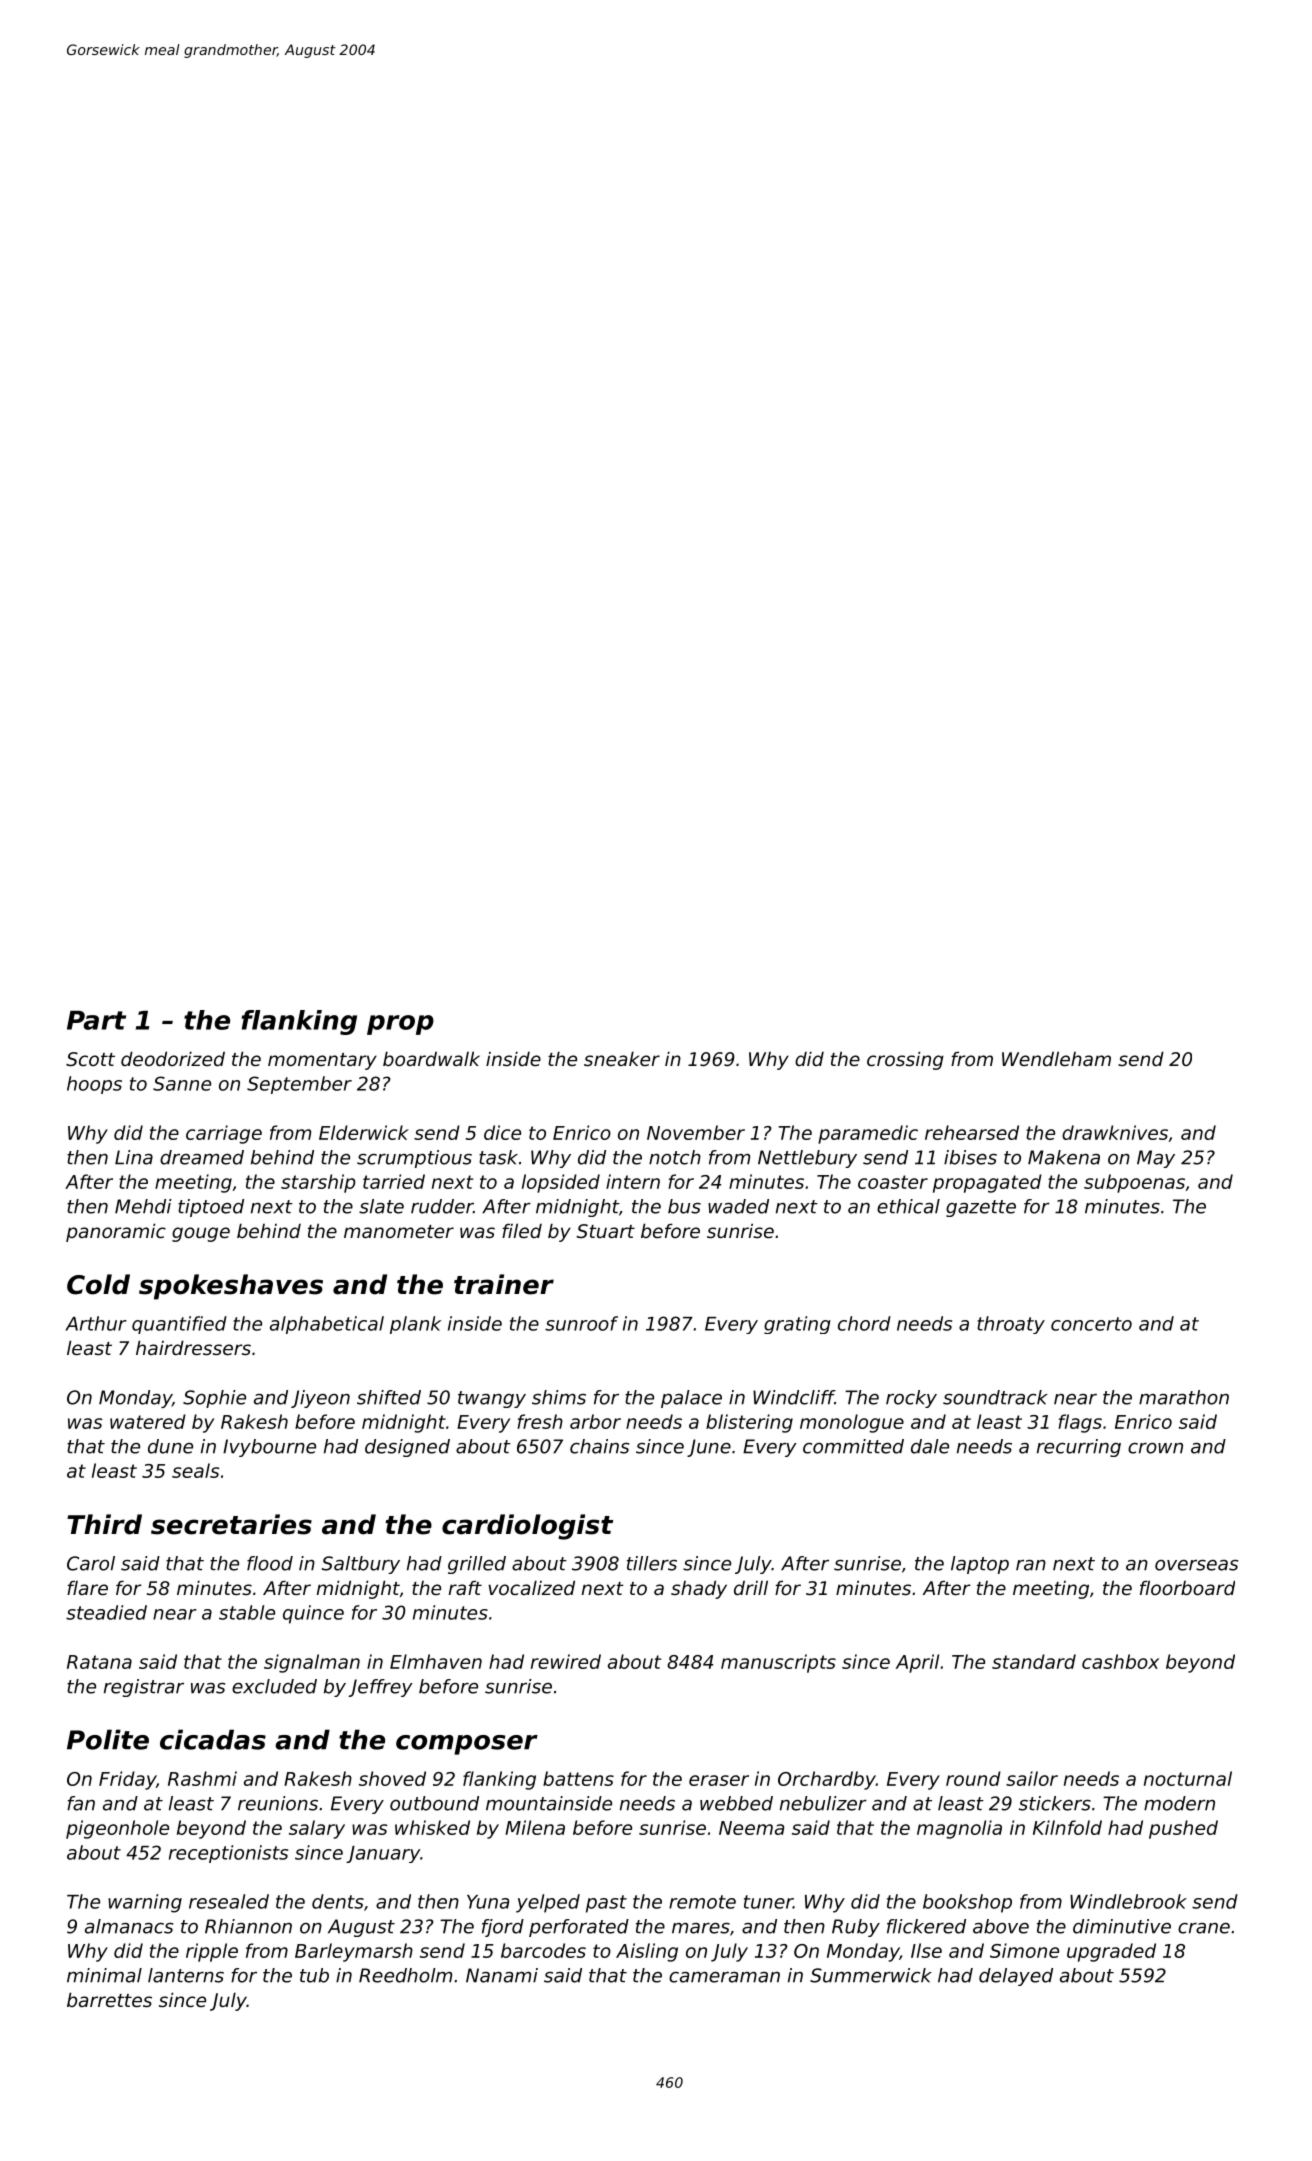  What do you see at coordinates (709, 1448) in the page?
I see `June` at bounding box center [709, 1448].
